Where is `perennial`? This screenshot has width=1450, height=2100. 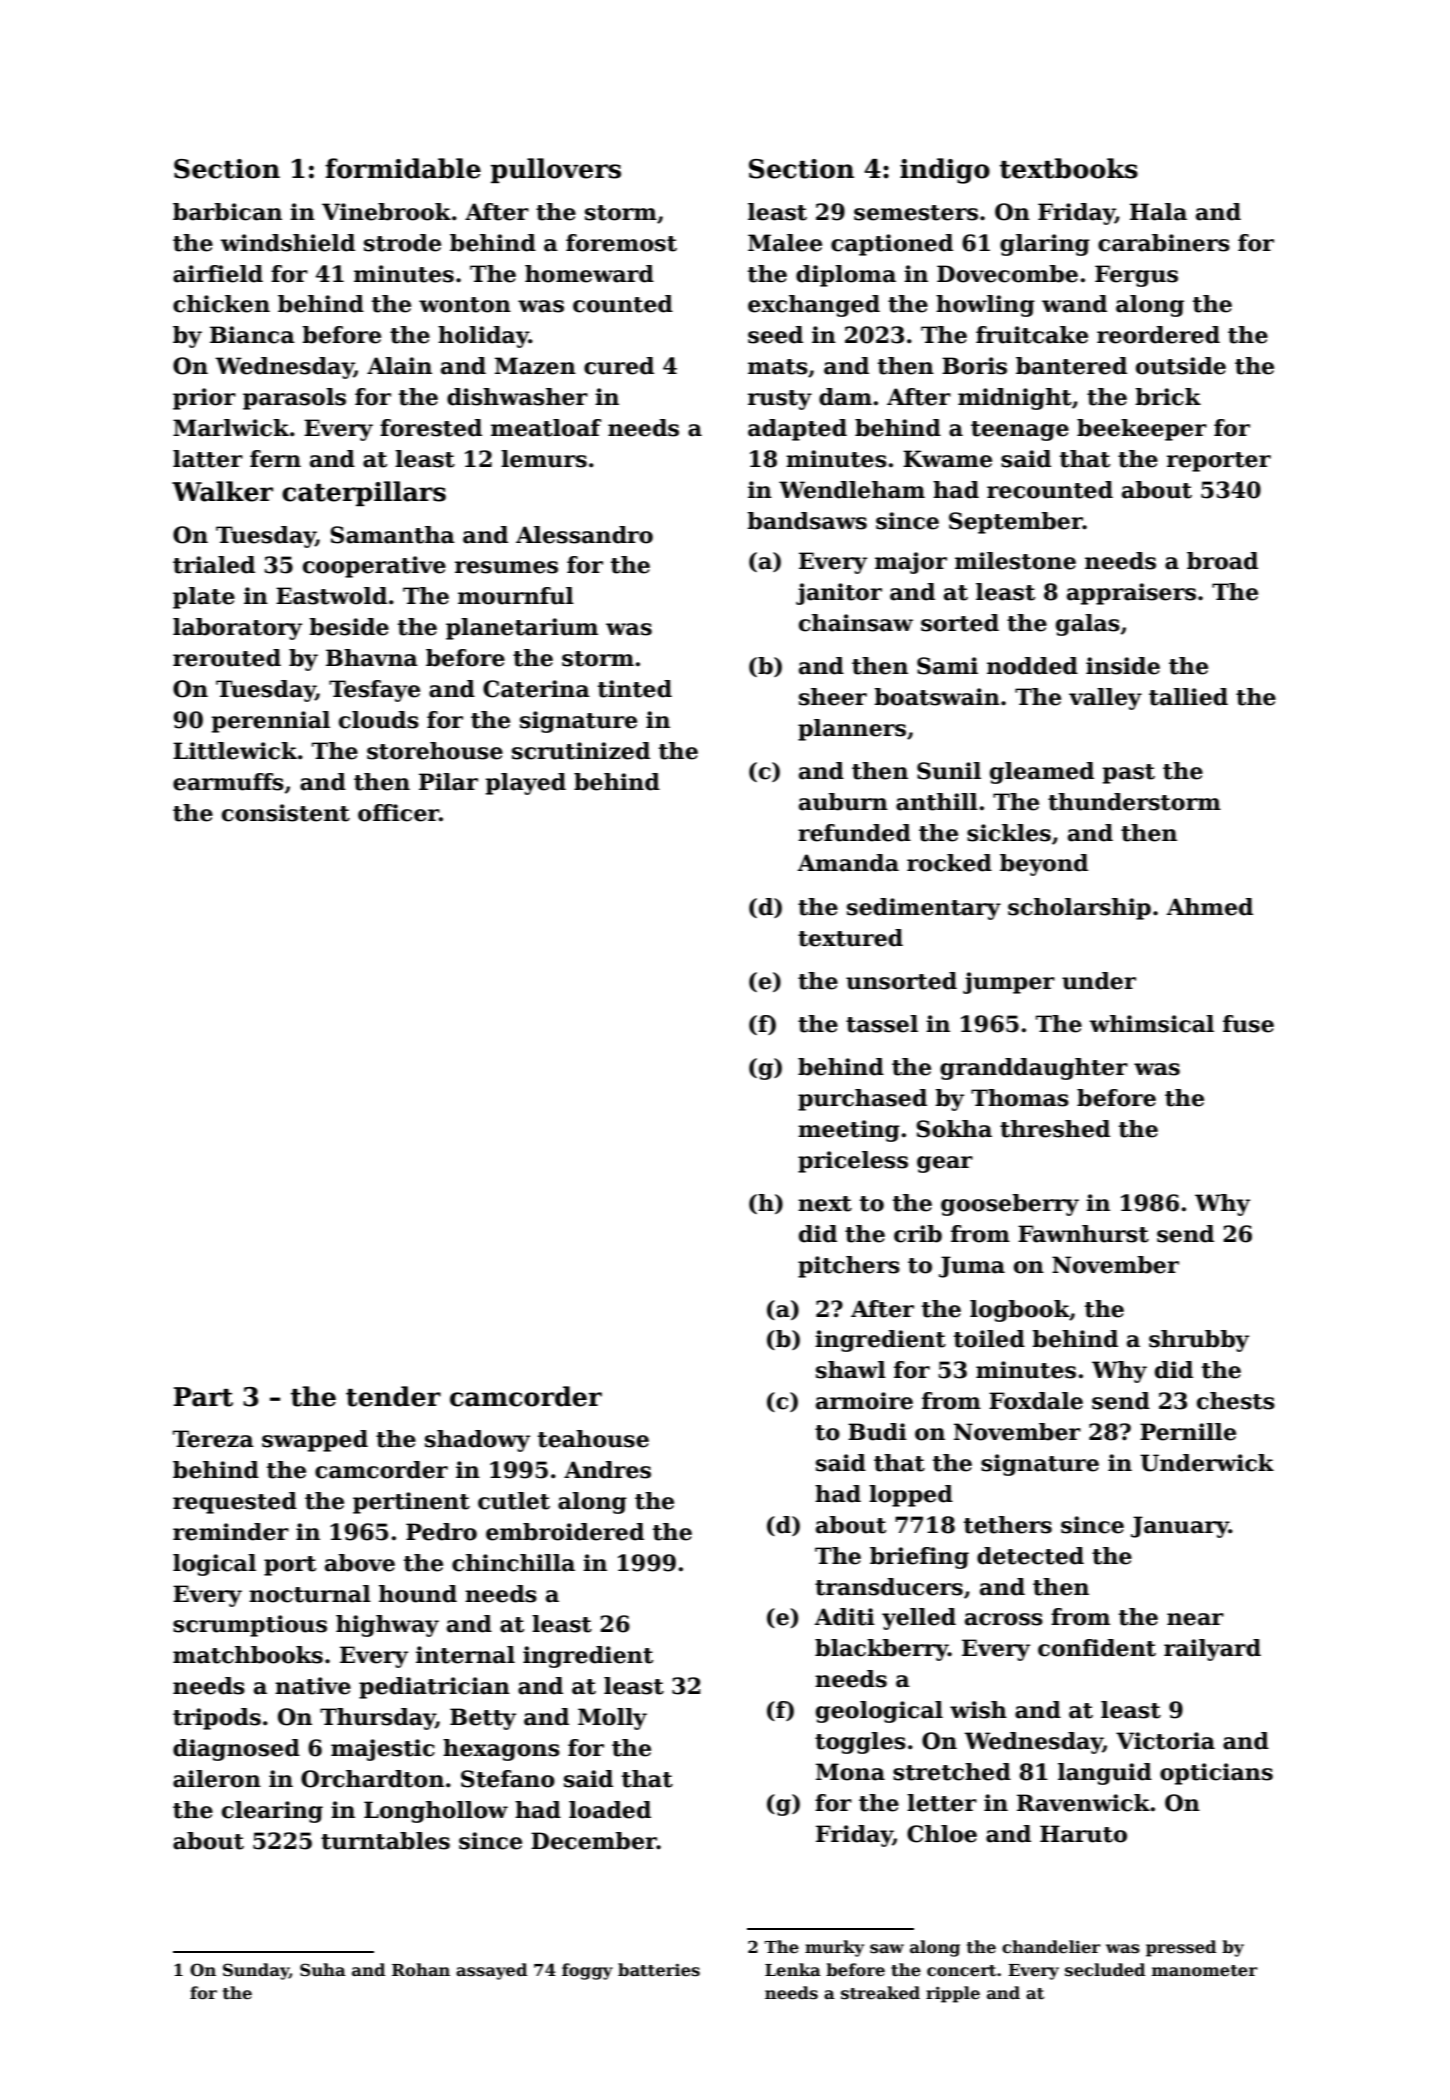
perennial is located at coordinates (271, 722).
